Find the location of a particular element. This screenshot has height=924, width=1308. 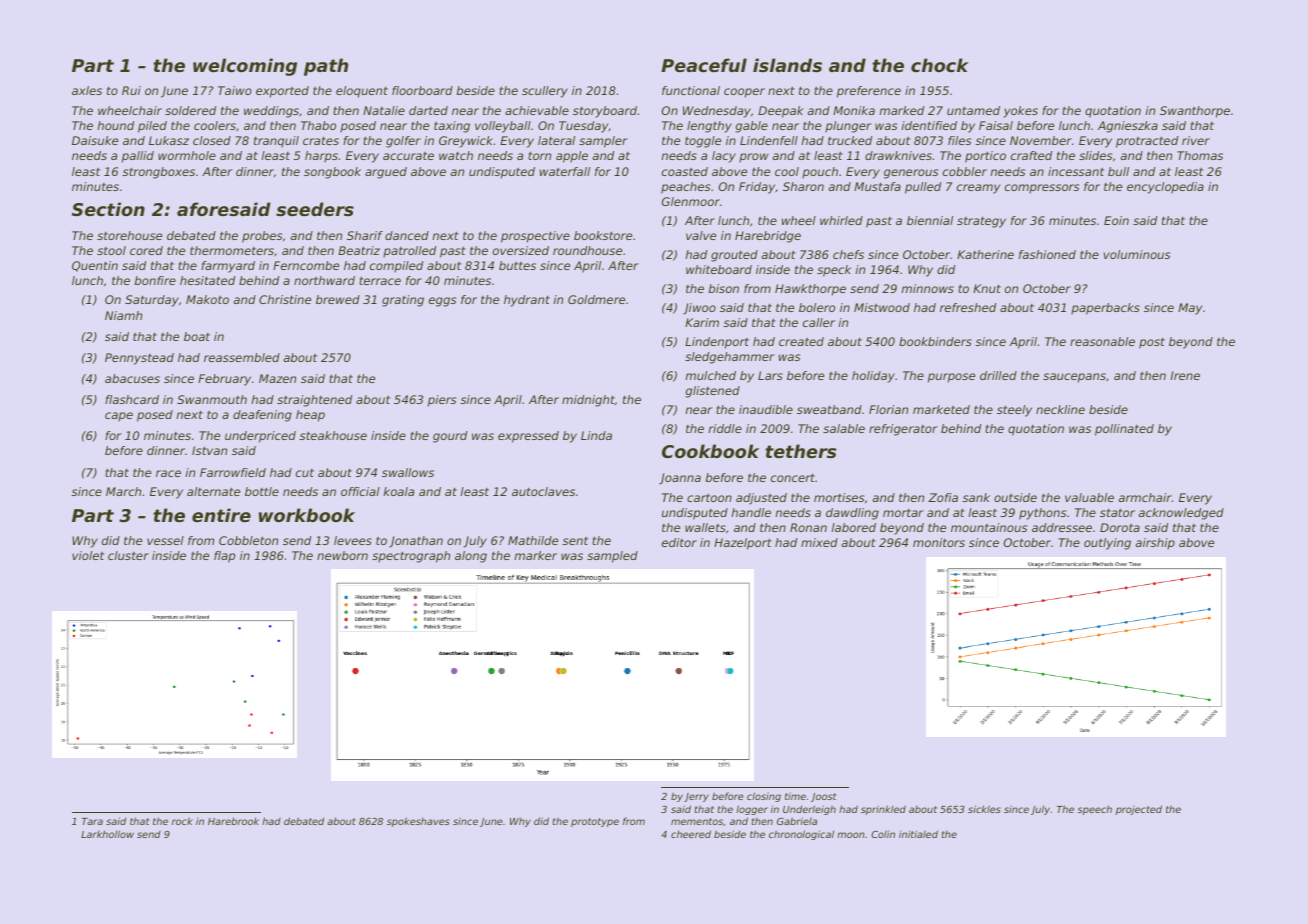

drawknives is located at coordinates (898, 155).
